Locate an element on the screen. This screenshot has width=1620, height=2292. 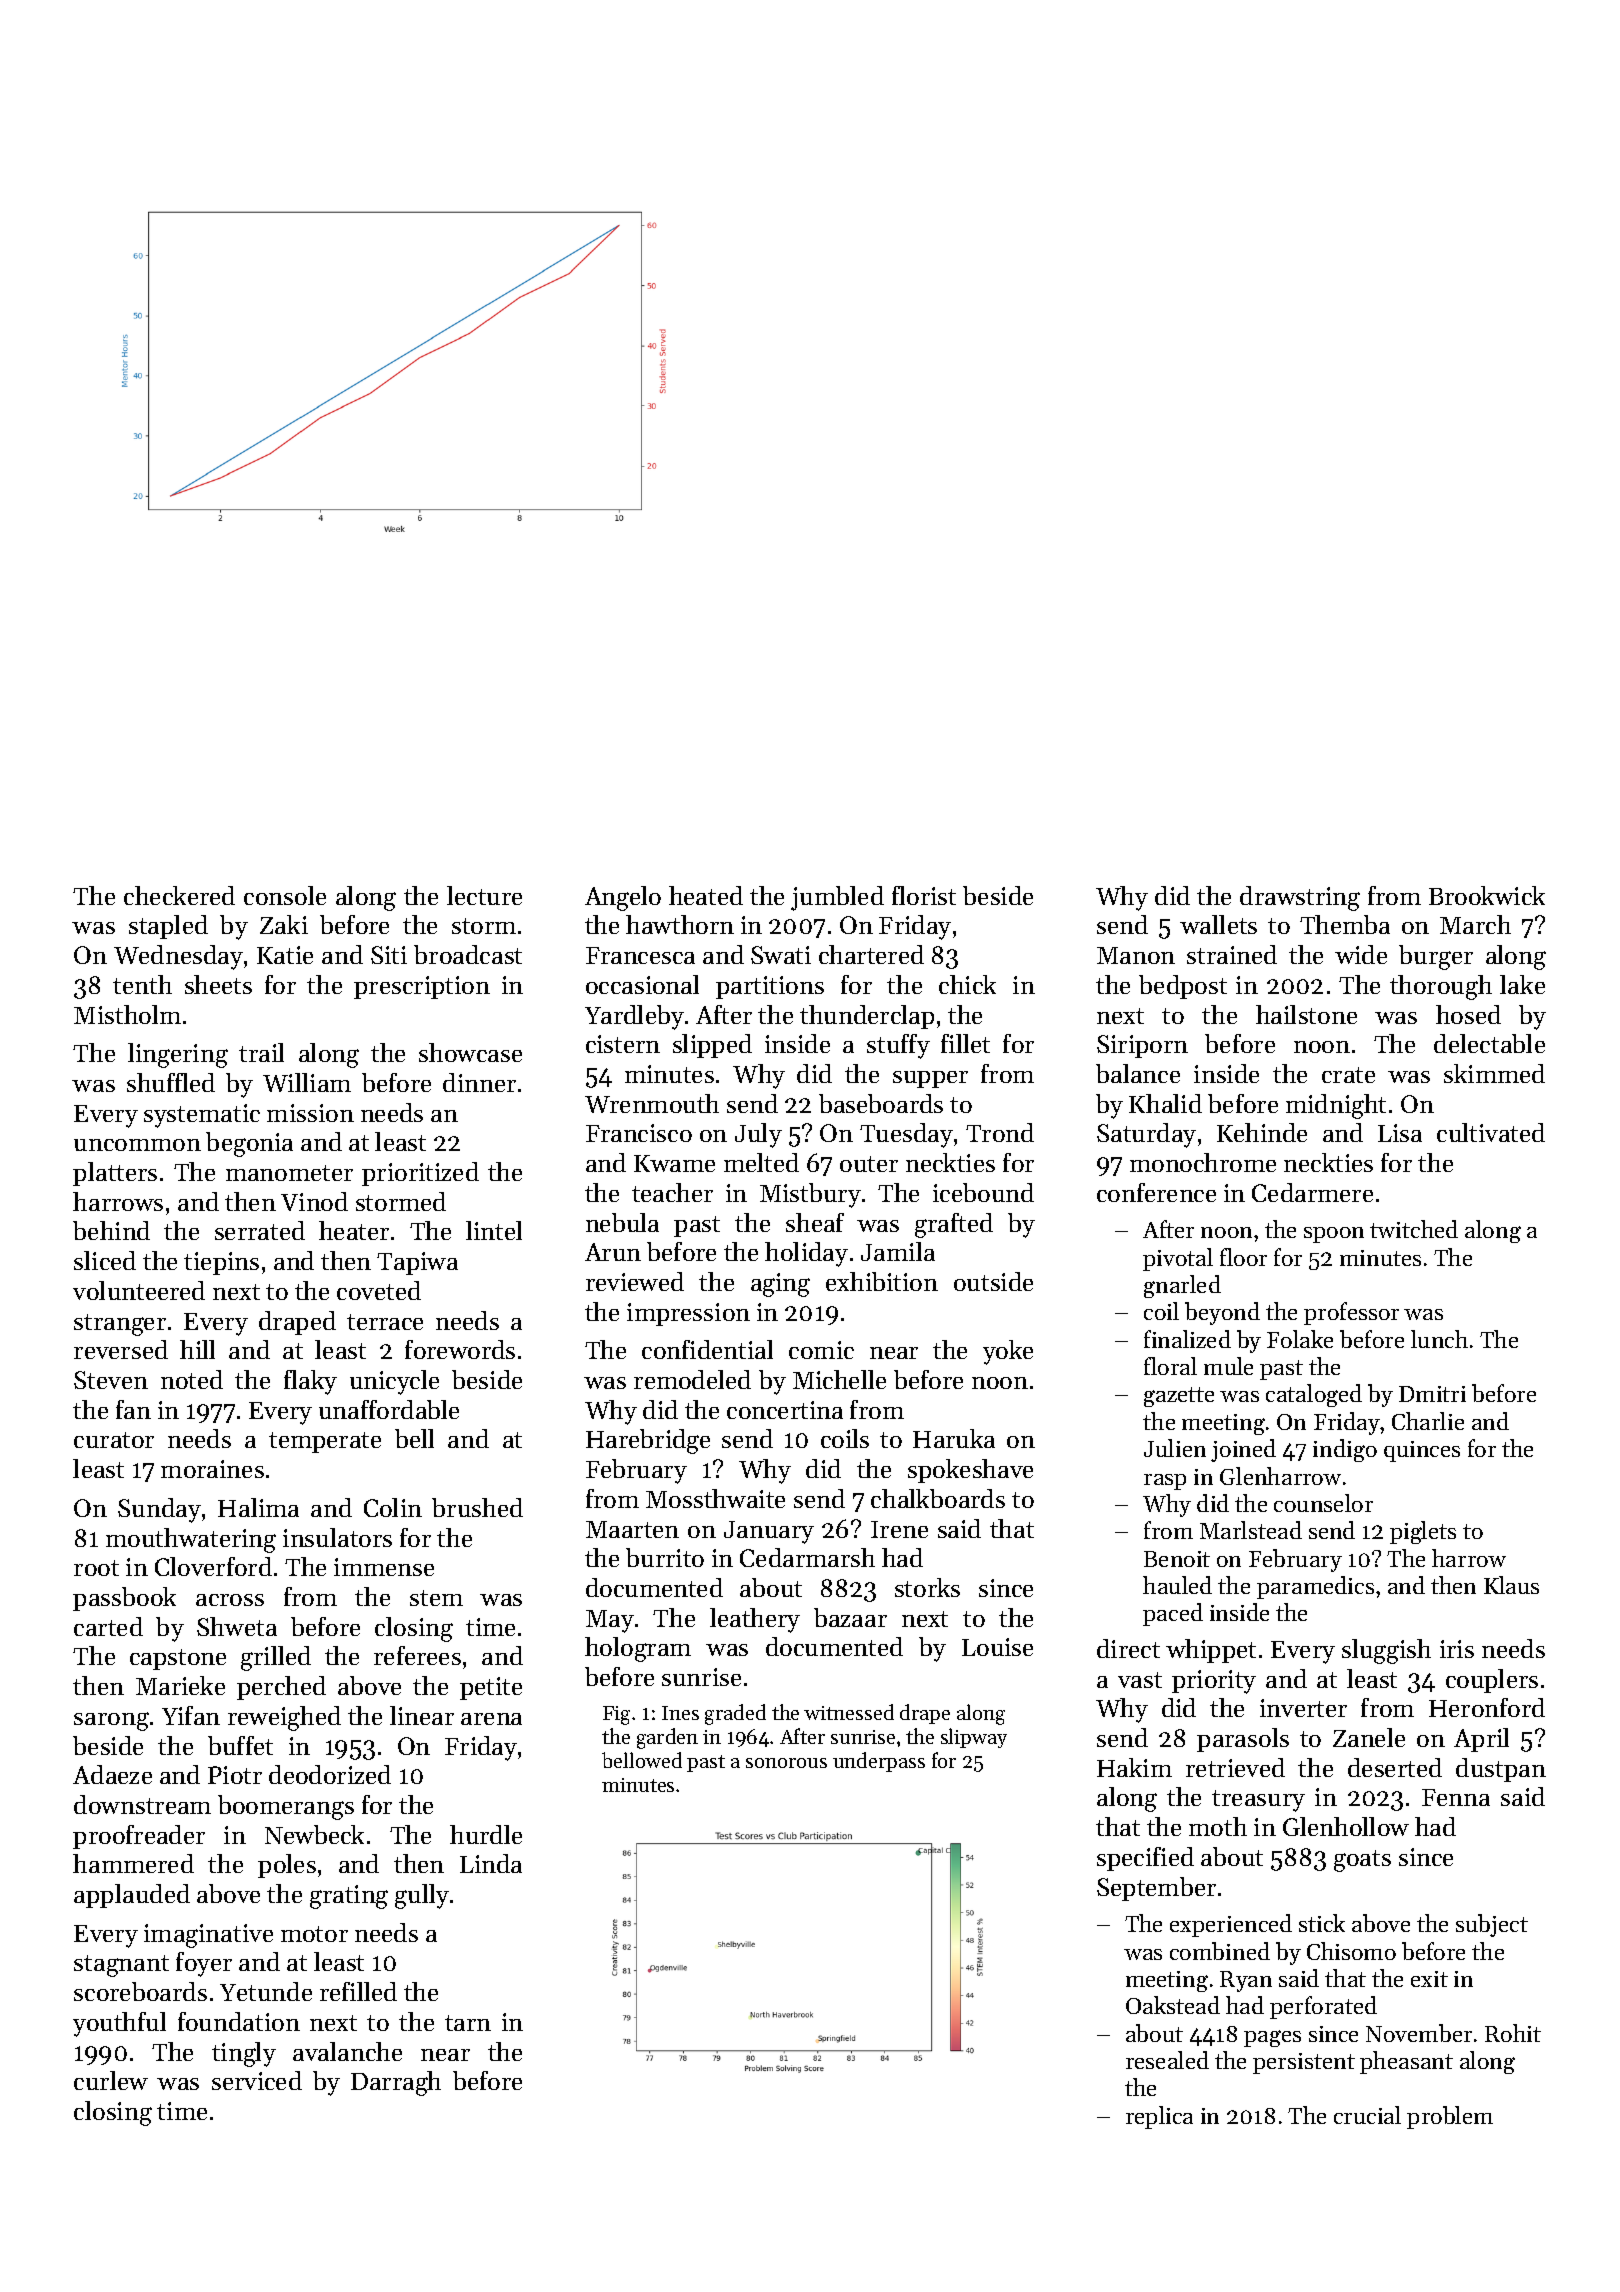
shuffled is located at coordinates (171, 1082).
